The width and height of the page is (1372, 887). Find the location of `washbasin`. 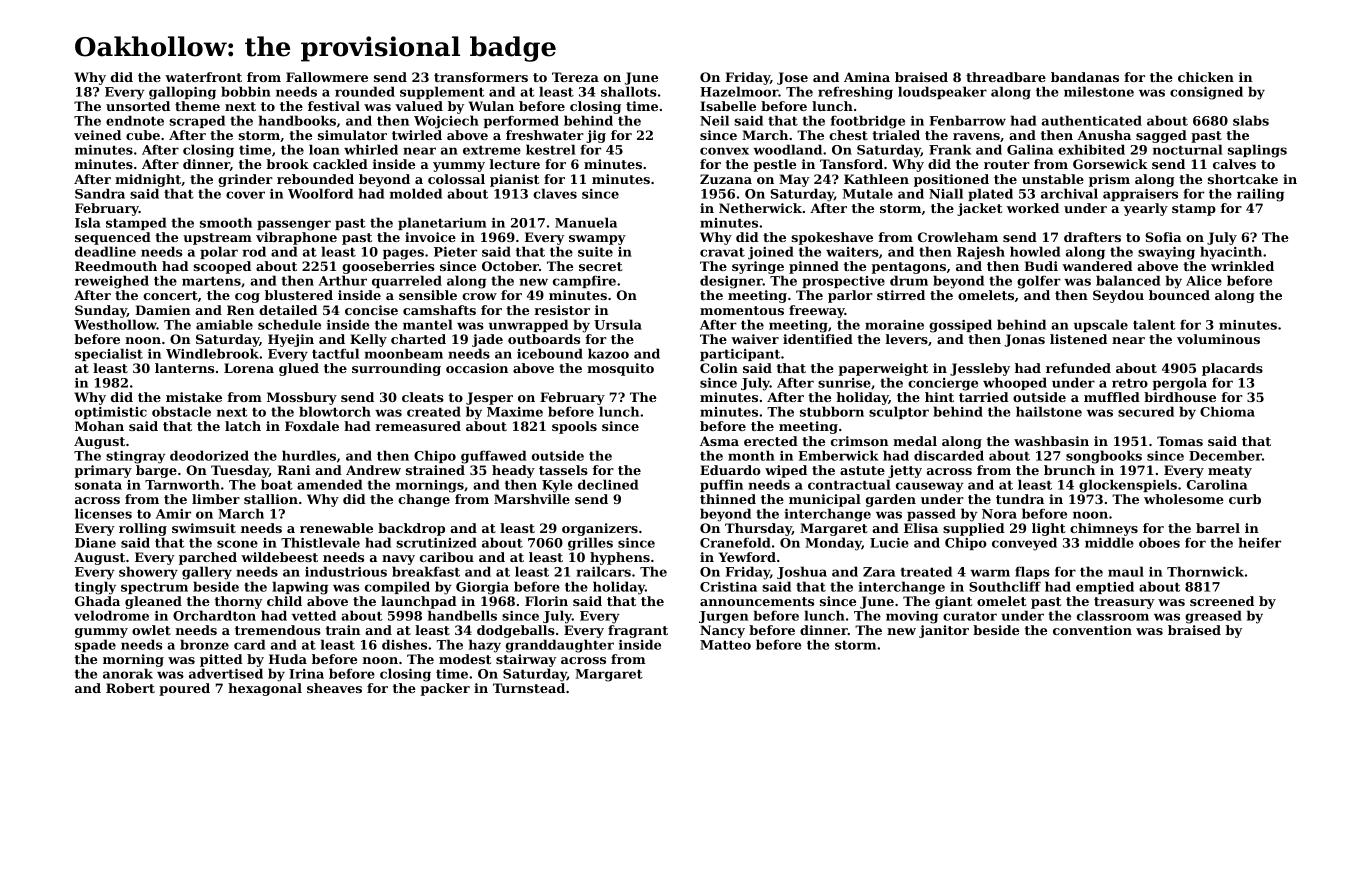

washbasin is located at coordinates (1051, 441).
